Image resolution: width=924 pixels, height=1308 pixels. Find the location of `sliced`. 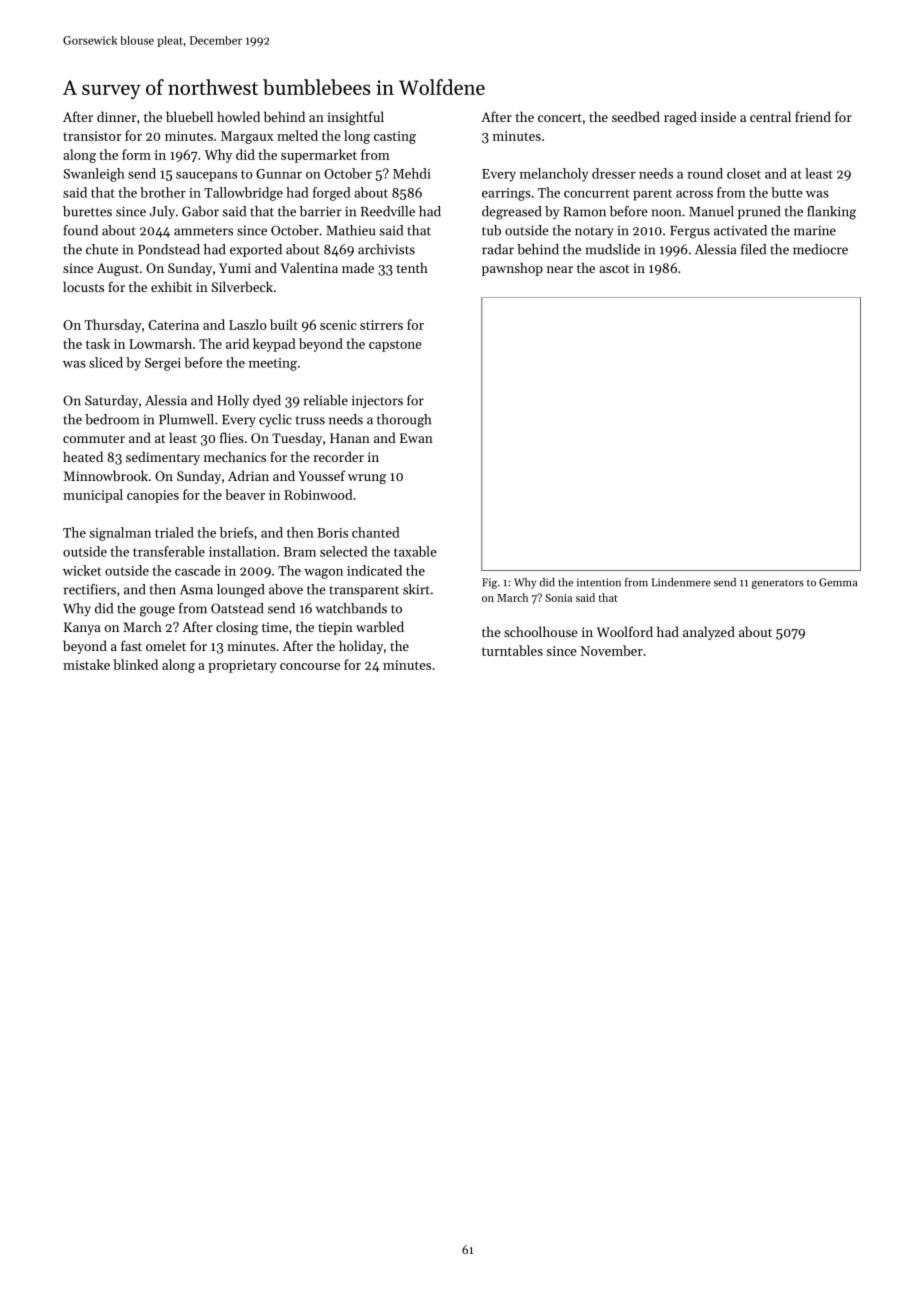

sliced is located at coordinates (106, 362).
